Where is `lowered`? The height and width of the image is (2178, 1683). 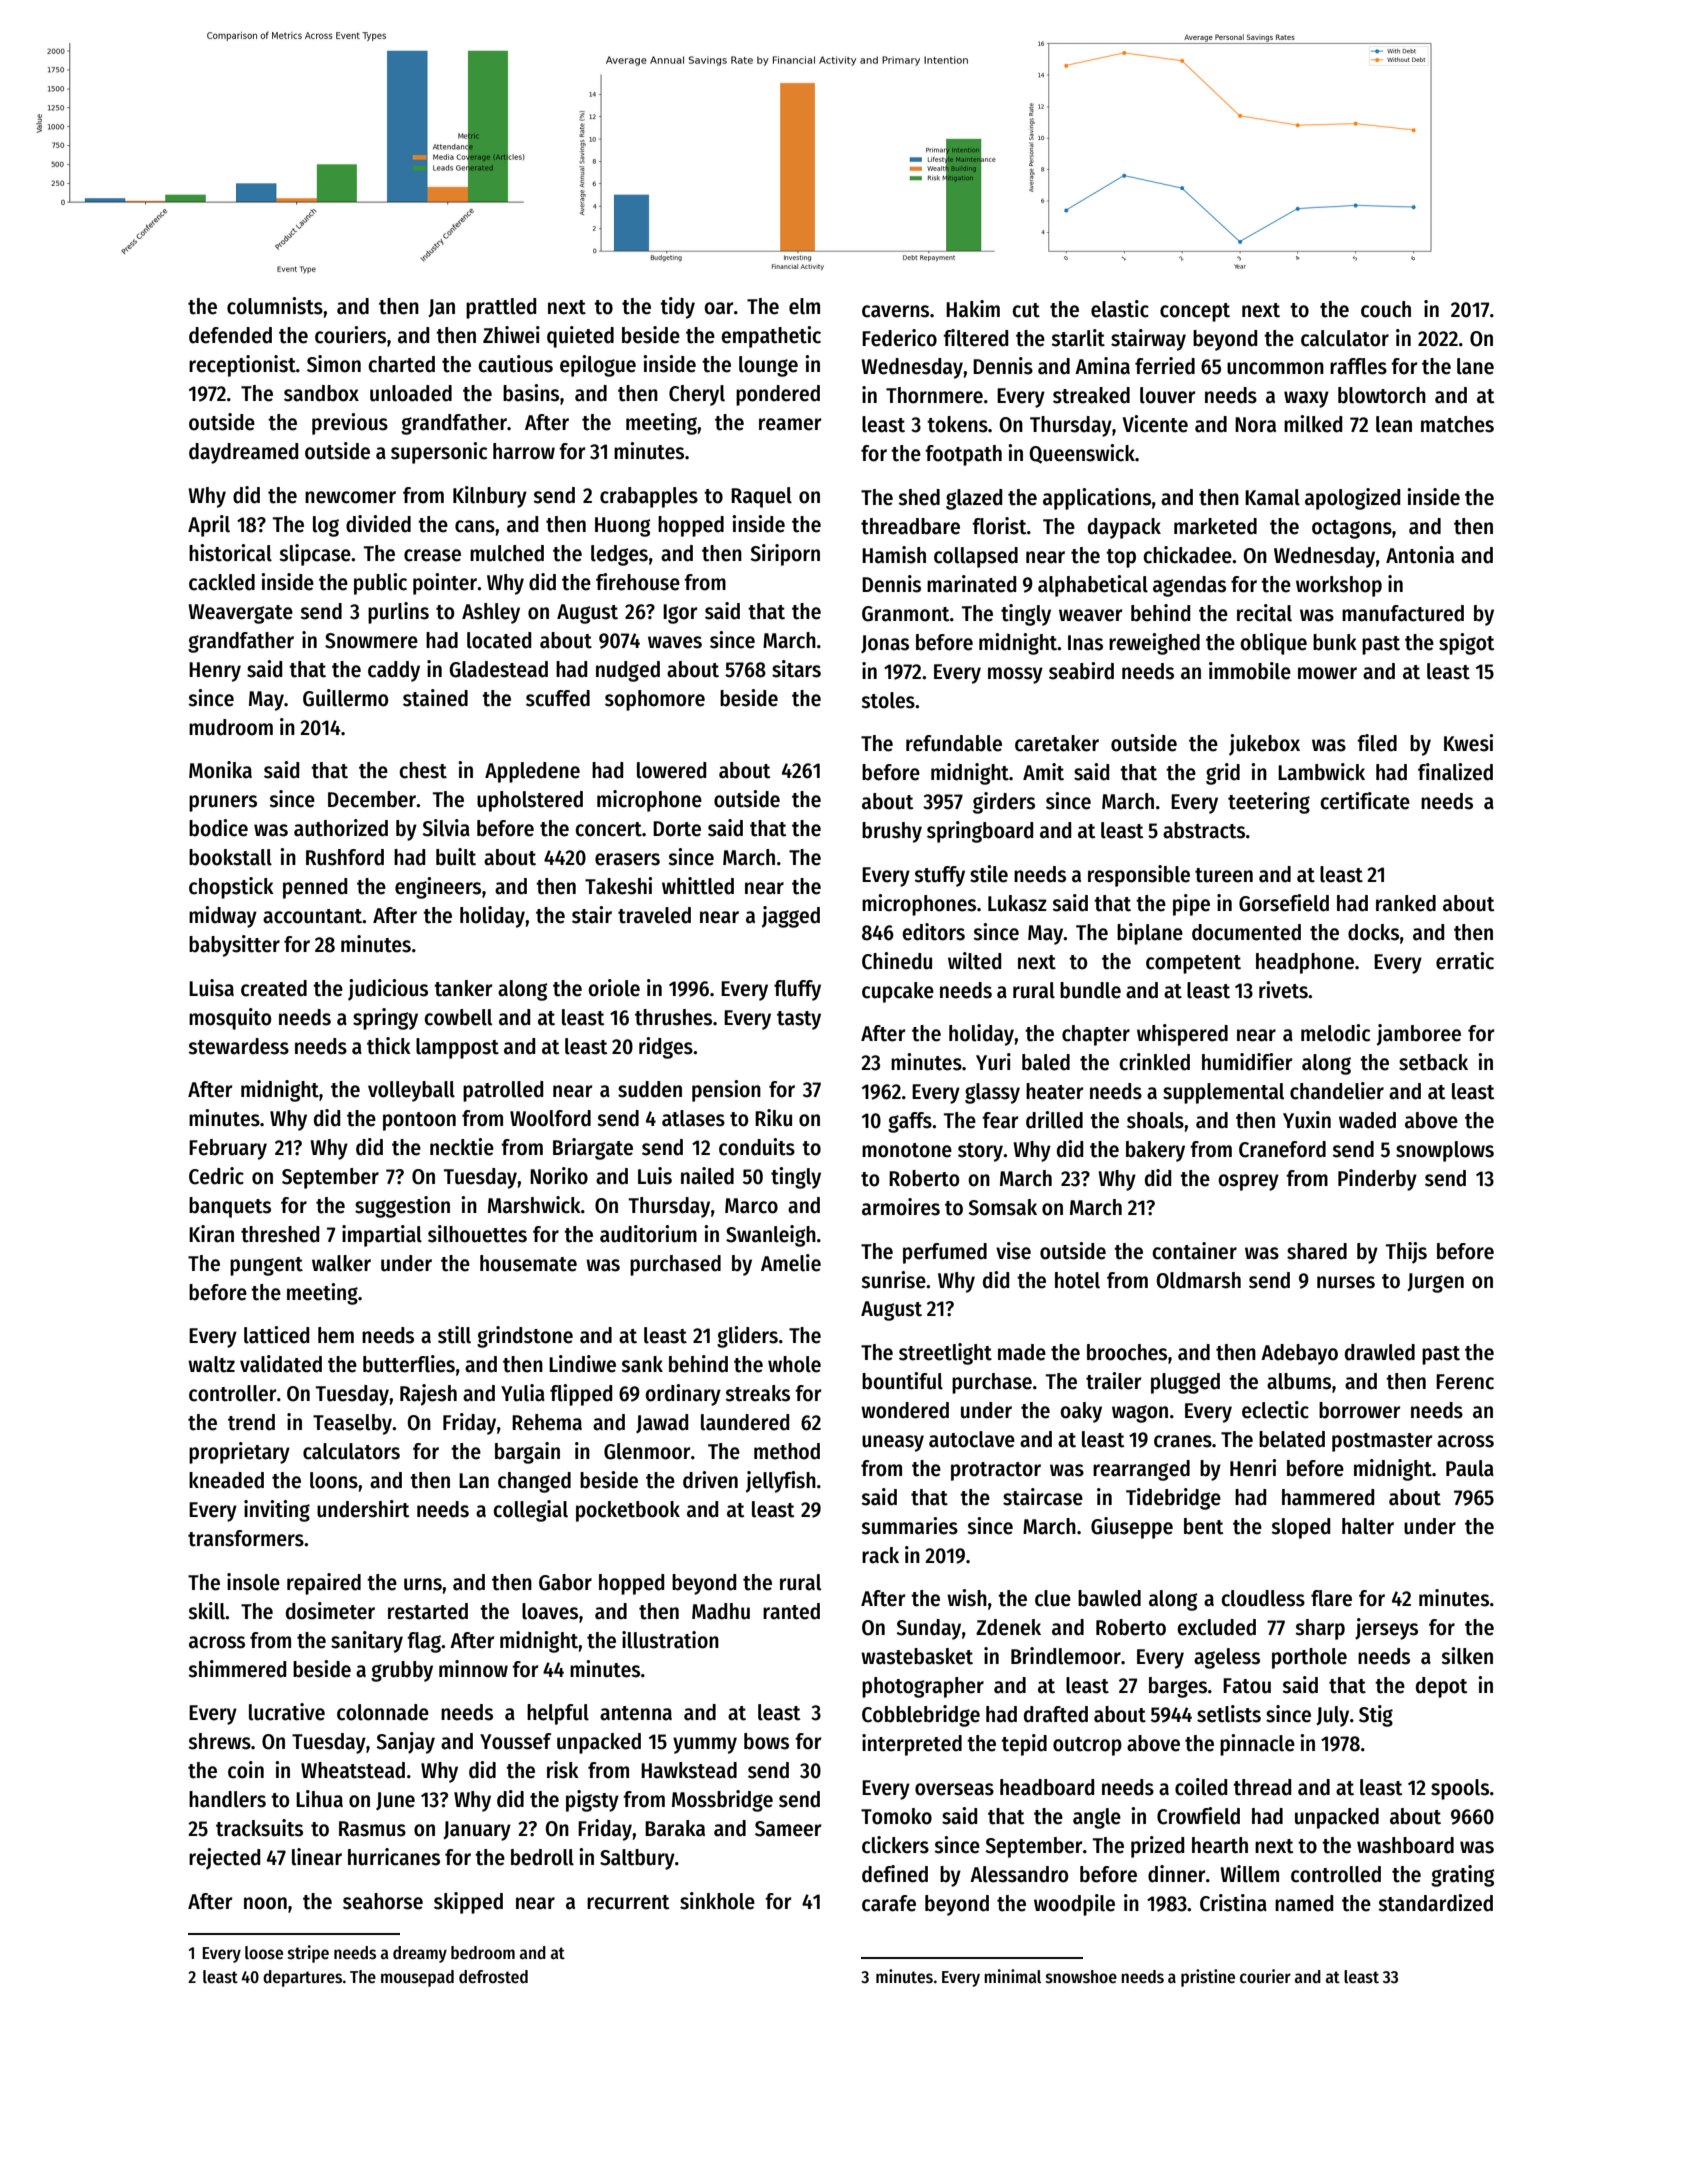
lowered is located at coordinates (671, 770).
